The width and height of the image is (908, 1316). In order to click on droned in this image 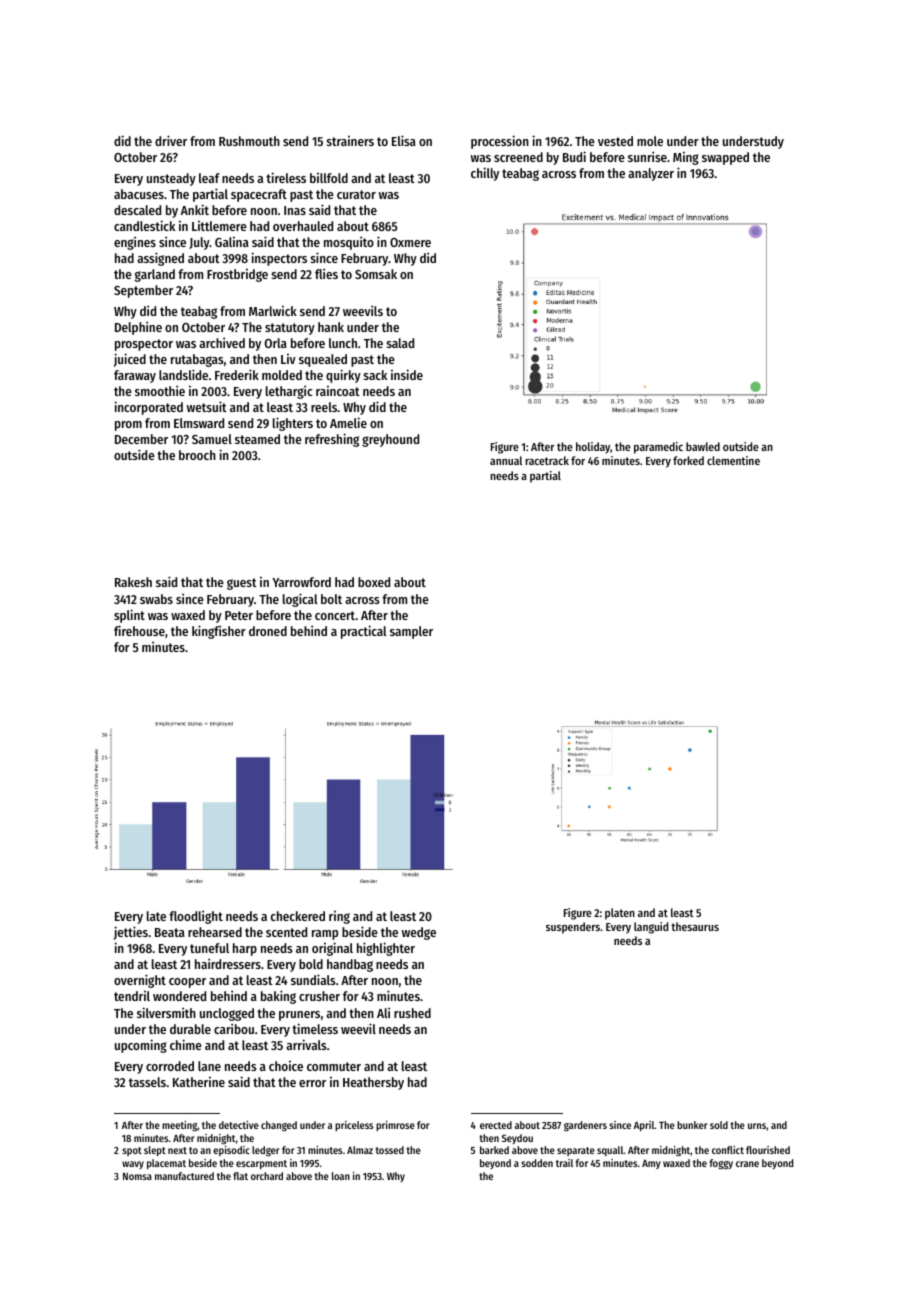, I will do `click(268, 631)`.
